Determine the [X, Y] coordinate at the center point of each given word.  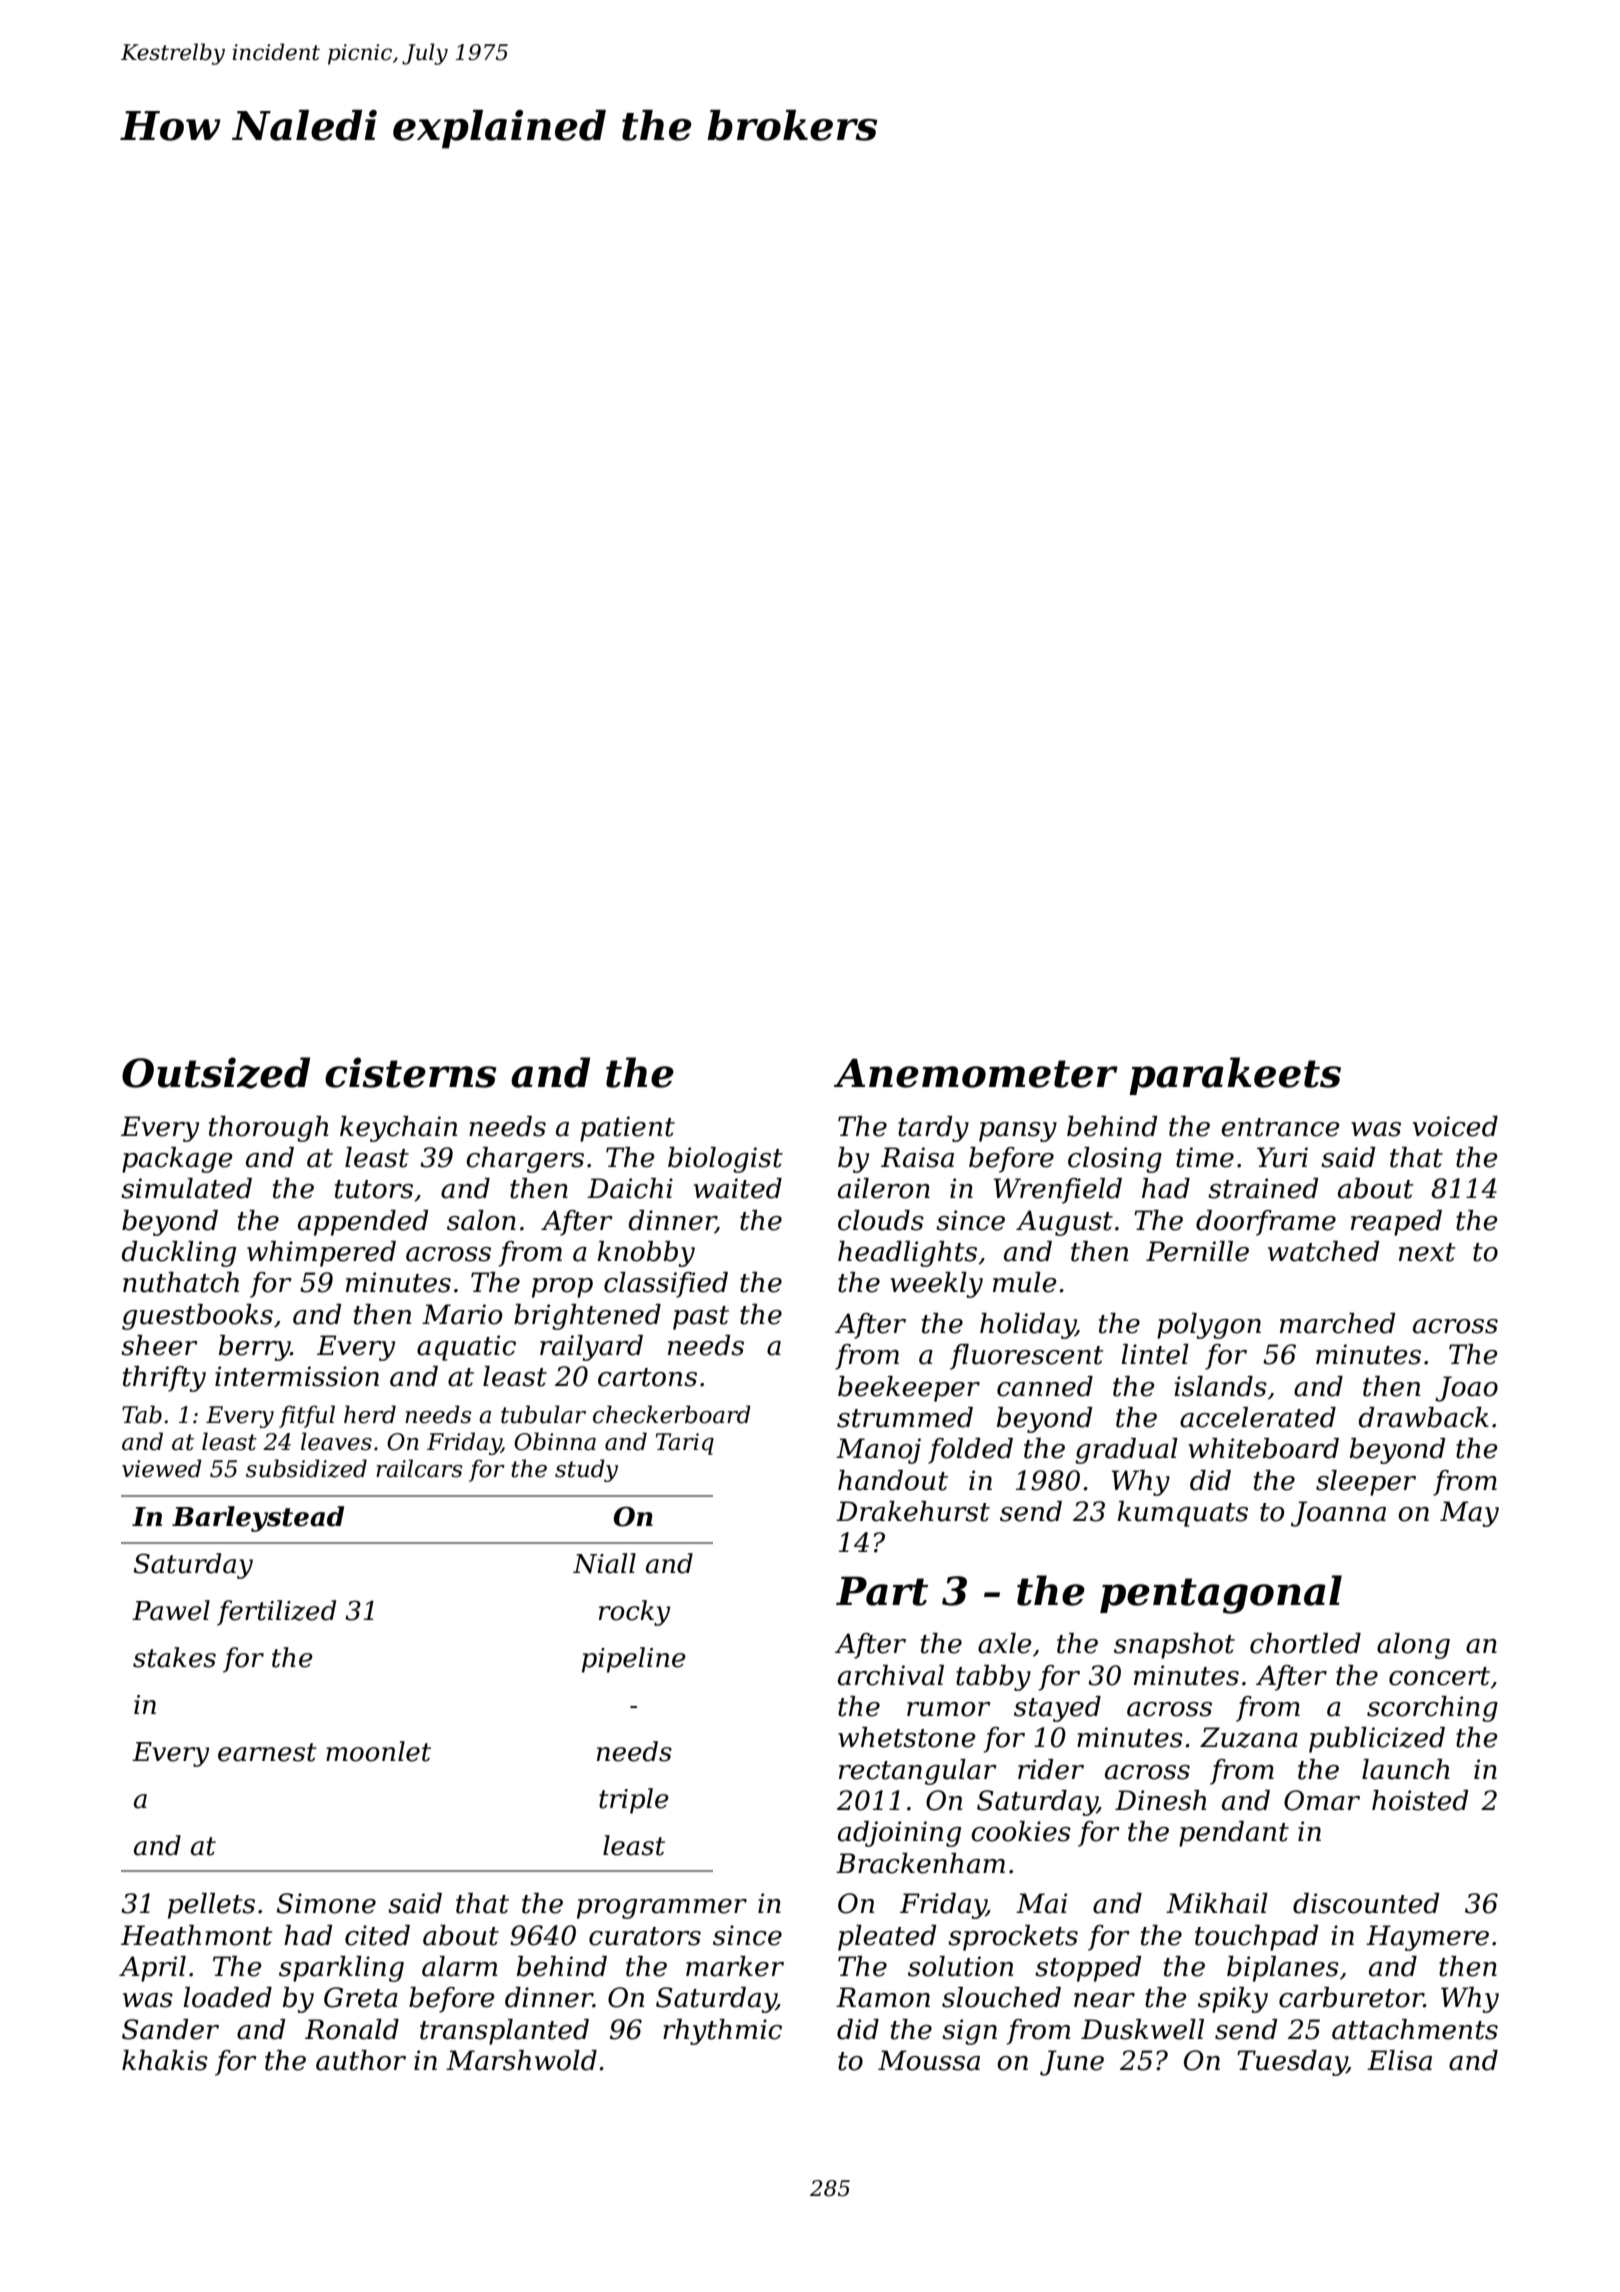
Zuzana [1249, 1737]
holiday [1028, 1326]
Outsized [216, 1073]
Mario [462, 1314]
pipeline [634, 1660]
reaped [1396, 1223]
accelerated [1258, 1417]
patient [627, 1129]
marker [735, 1966]
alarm [460, 1966]
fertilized [276, 1613]
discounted [1366, 1903]
